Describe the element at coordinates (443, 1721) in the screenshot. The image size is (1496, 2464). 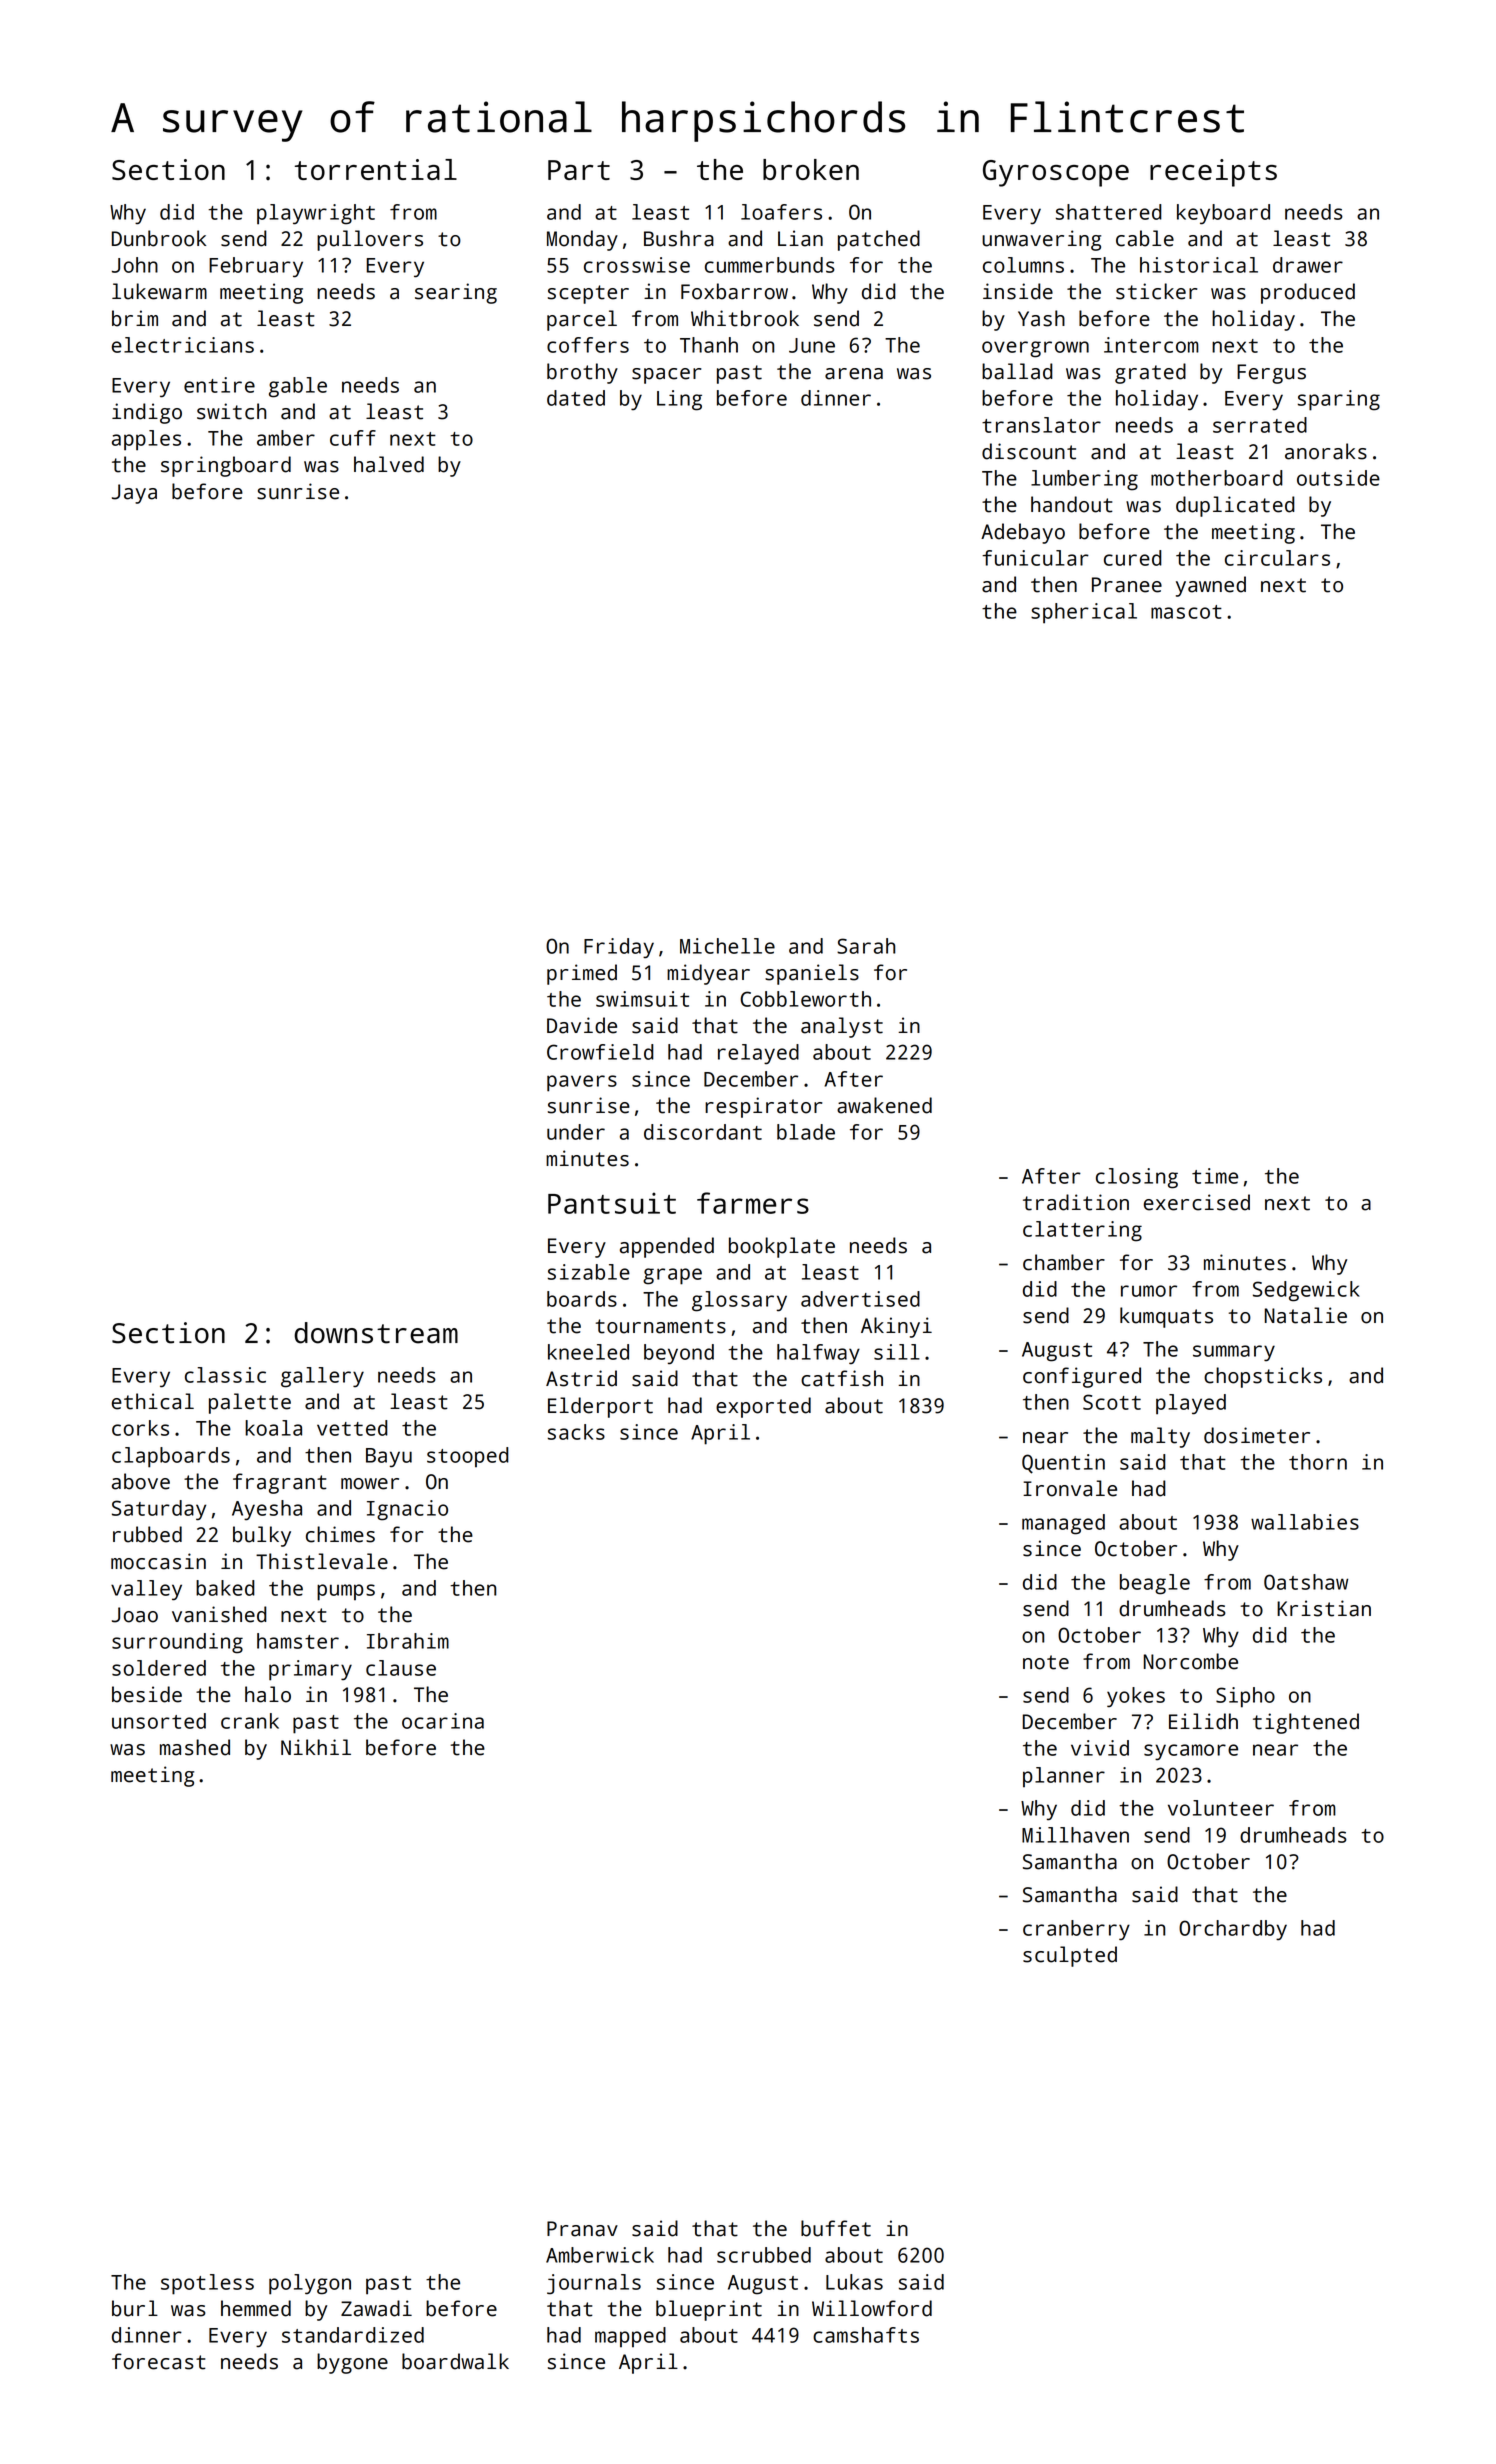
I see `ocarina` at that location.
